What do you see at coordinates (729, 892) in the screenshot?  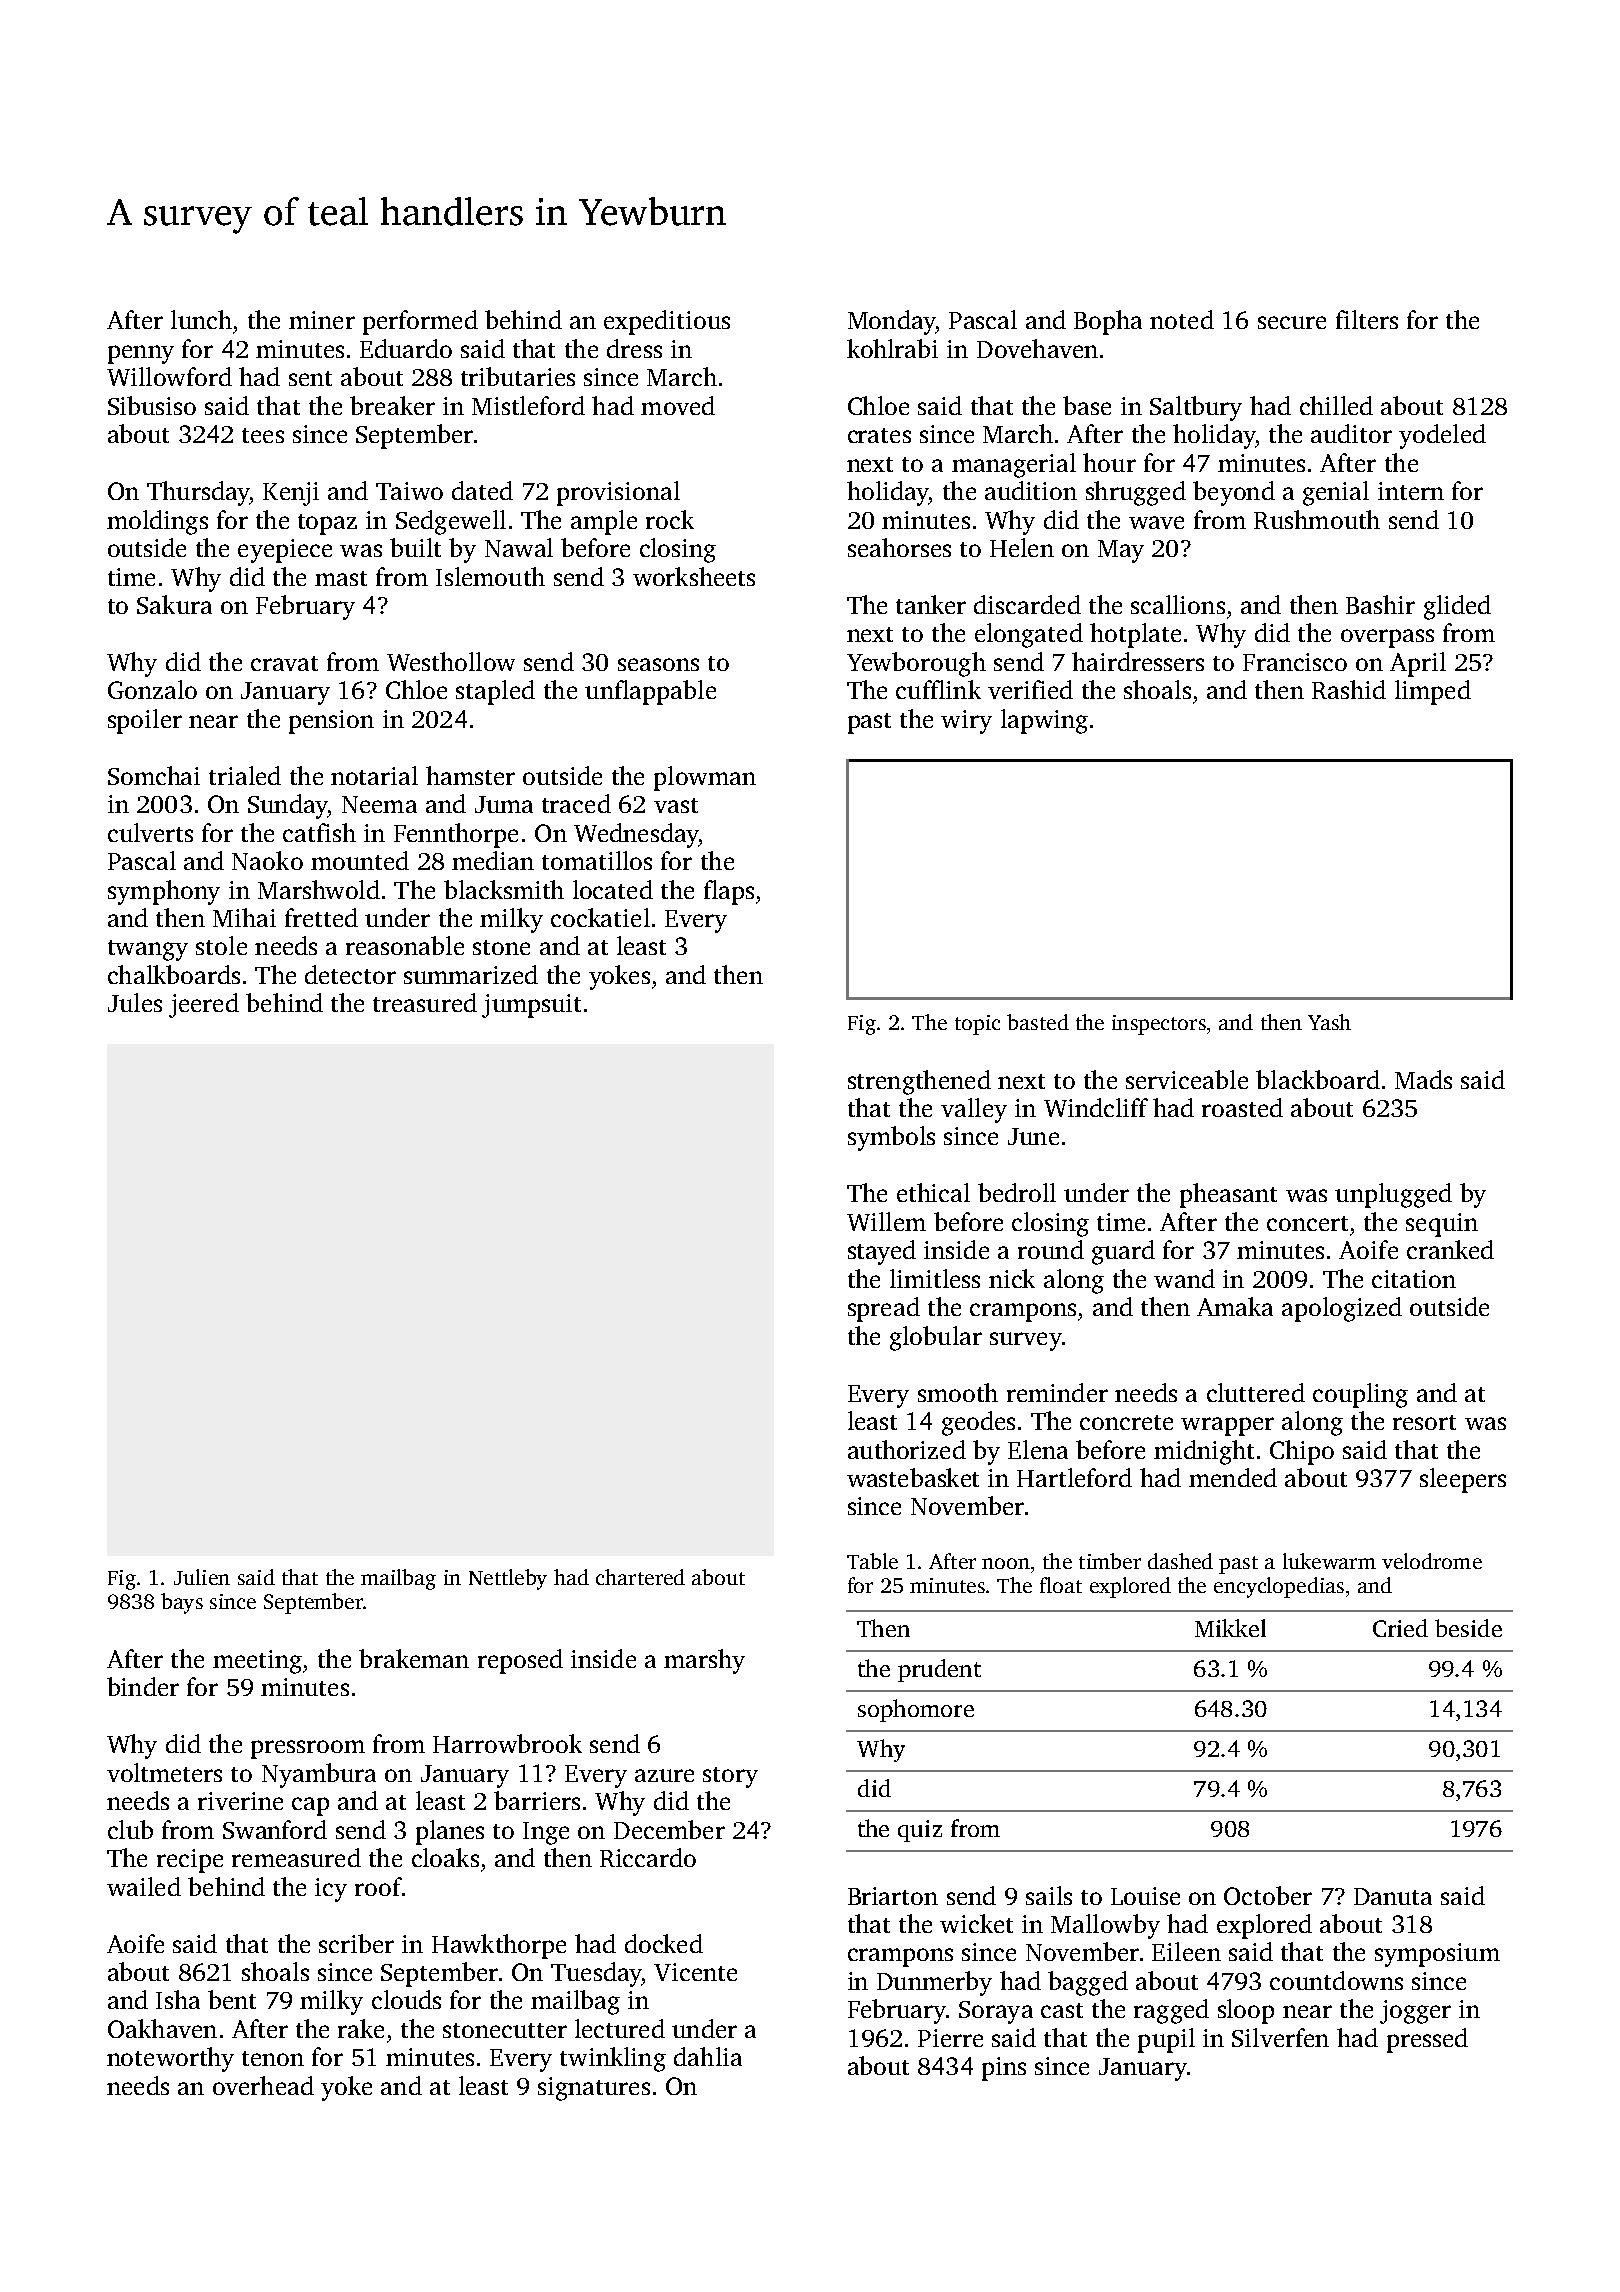 I see `flaps` at bounding box center [729, 892].
